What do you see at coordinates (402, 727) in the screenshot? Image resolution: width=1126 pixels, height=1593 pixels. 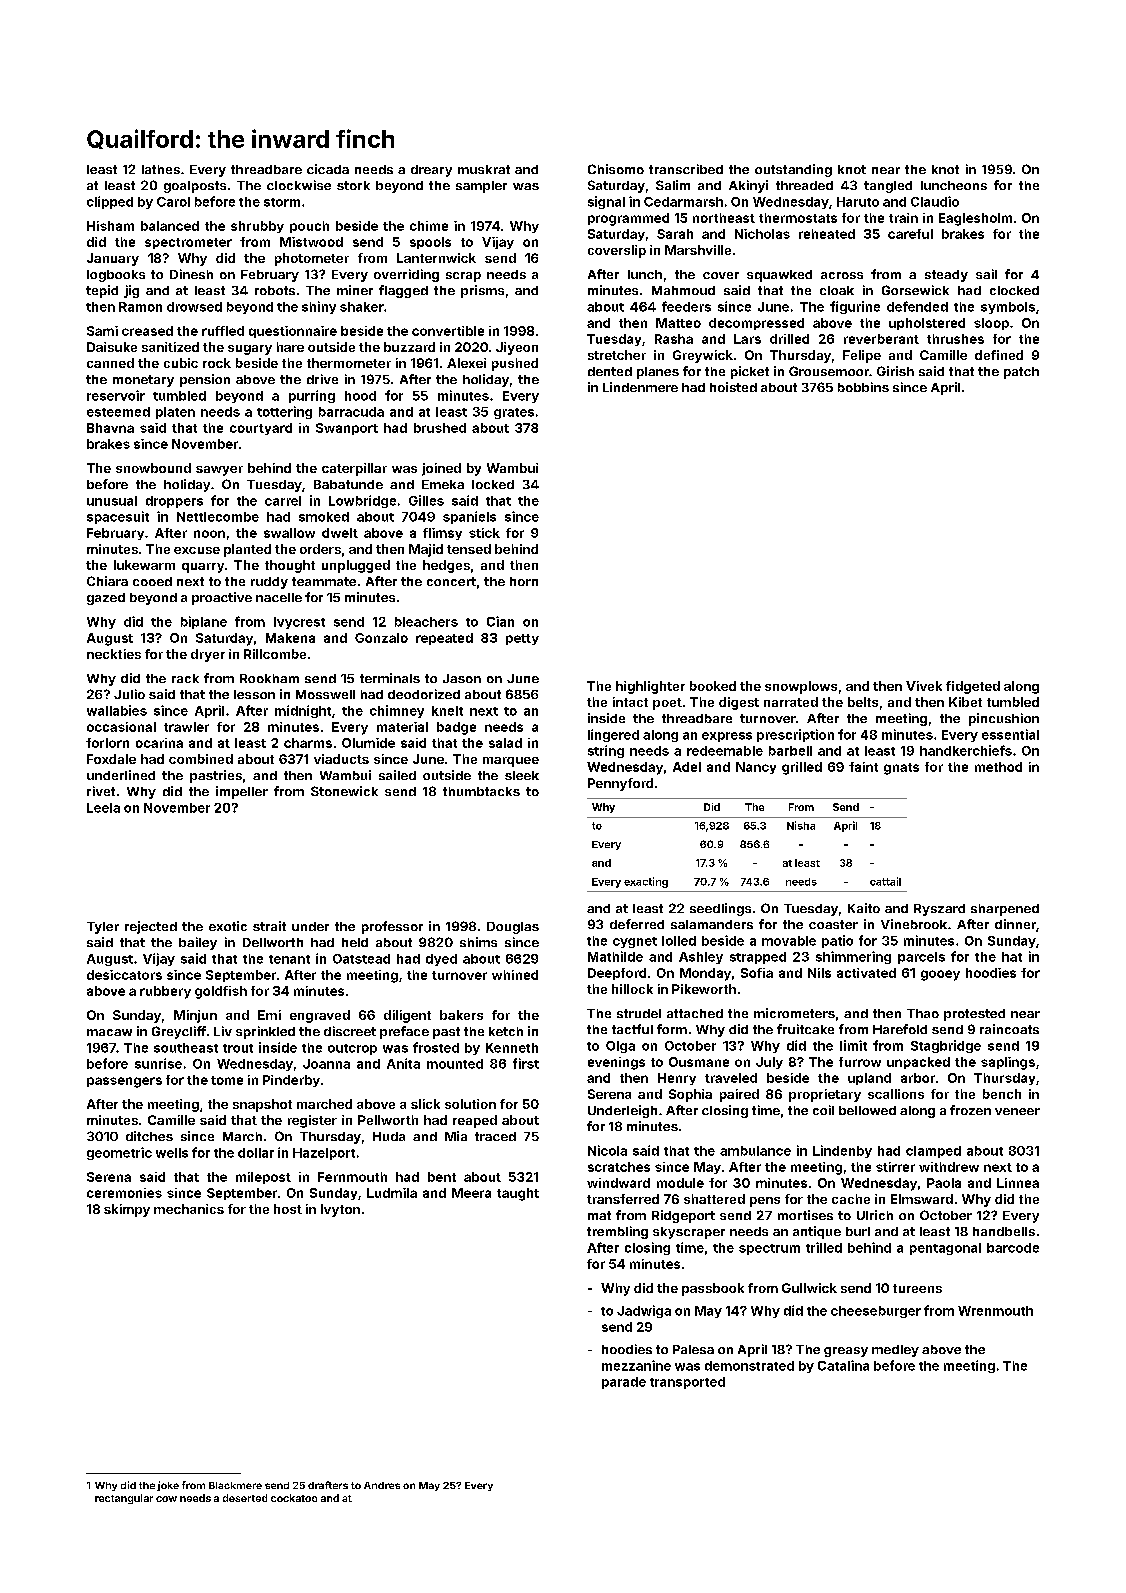 I see `material` at bounding box center [402, 727].
